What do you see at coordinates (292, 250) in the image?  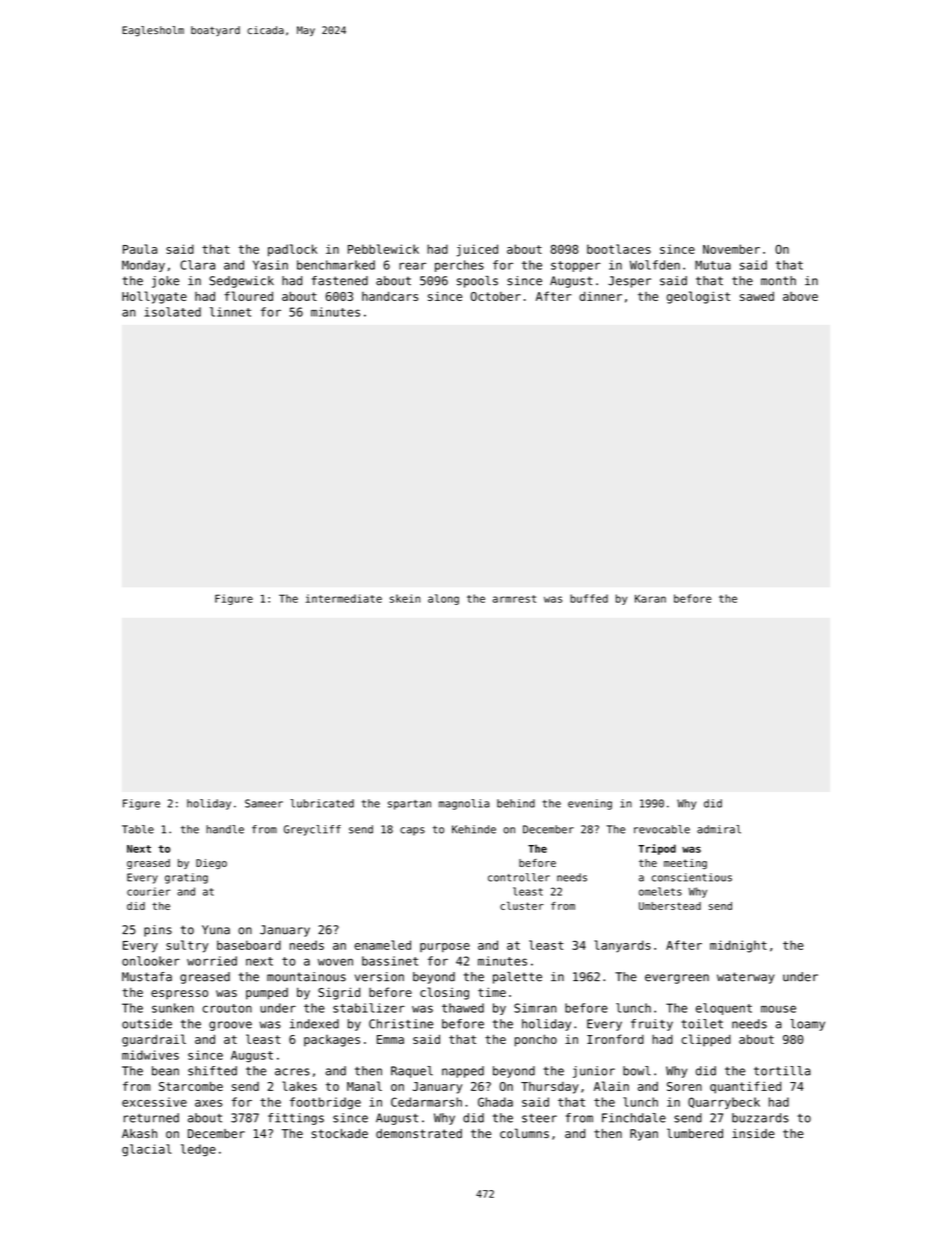 I see `padlock` at bounding box center [292, 250].
